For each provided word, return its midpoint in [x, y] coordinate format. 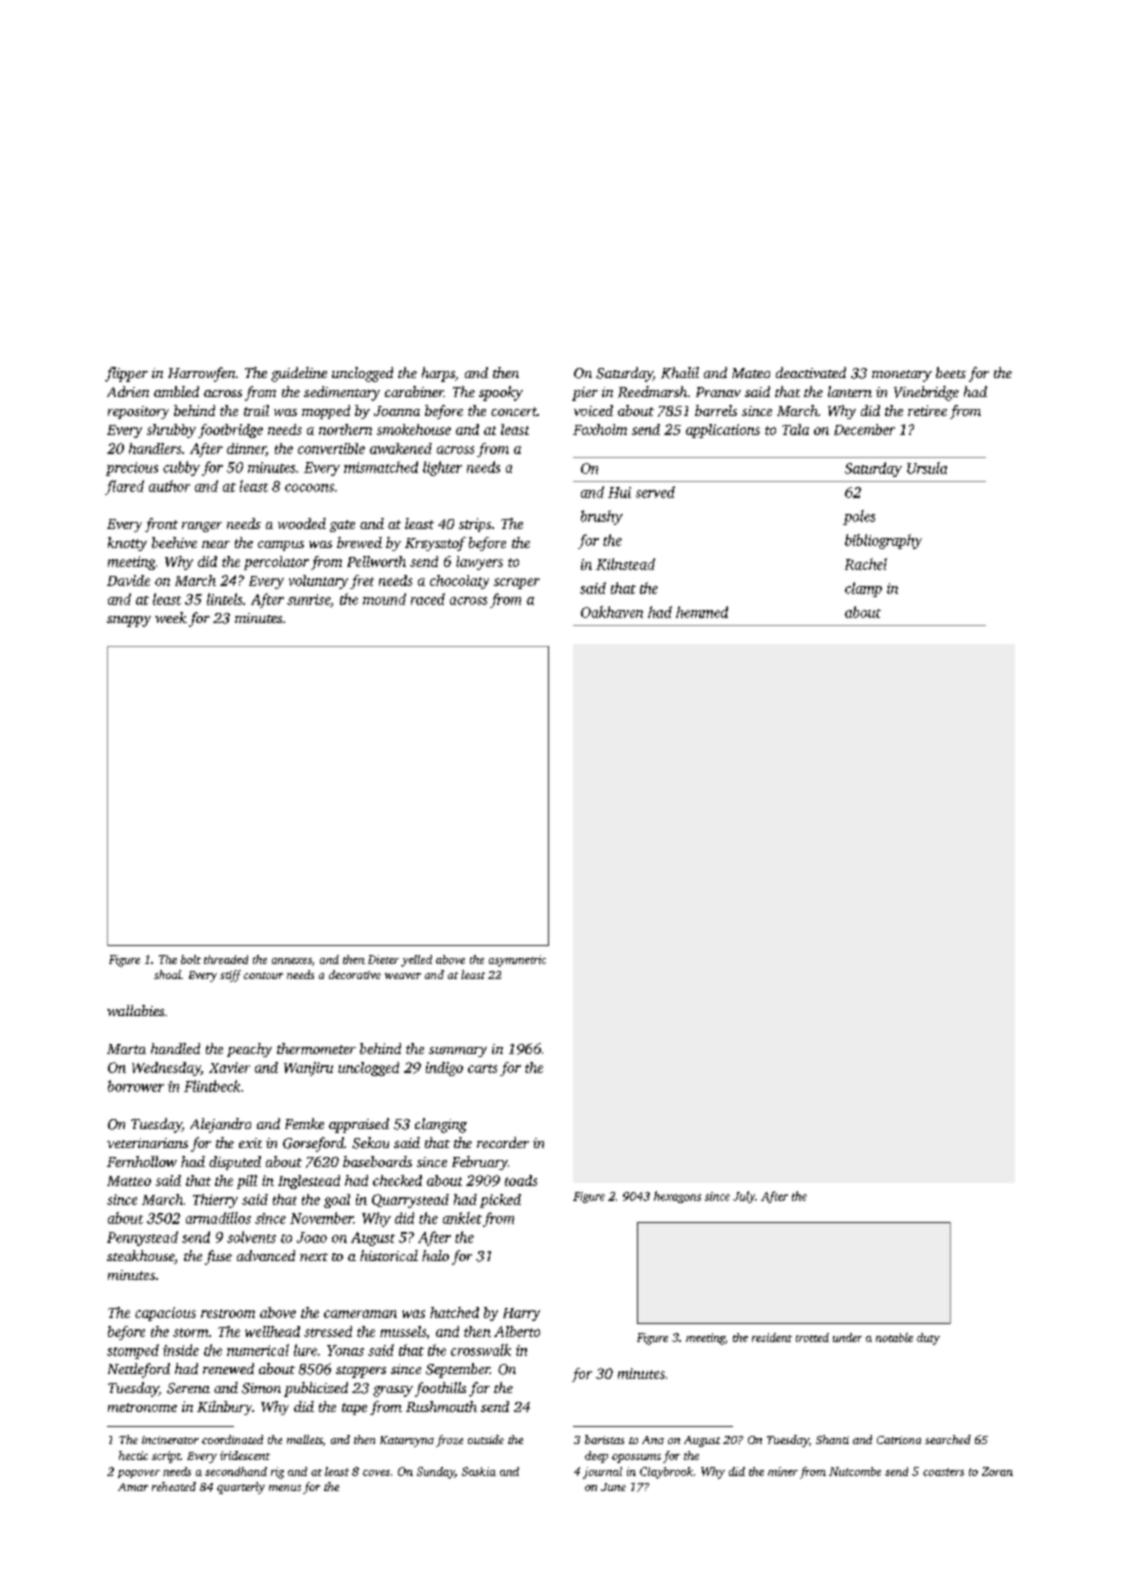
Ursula [927, 468]
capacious [165, 1314]
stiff [230, 976]
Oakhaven [612, 612]
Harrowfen [201, 374]
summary [458, 1052]
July [744, 1197]
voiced [593, 410]
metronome [142, 1407]
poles [859, 517]
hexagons [677, 1197]
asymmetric [517, 961]
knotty [127, 544]
